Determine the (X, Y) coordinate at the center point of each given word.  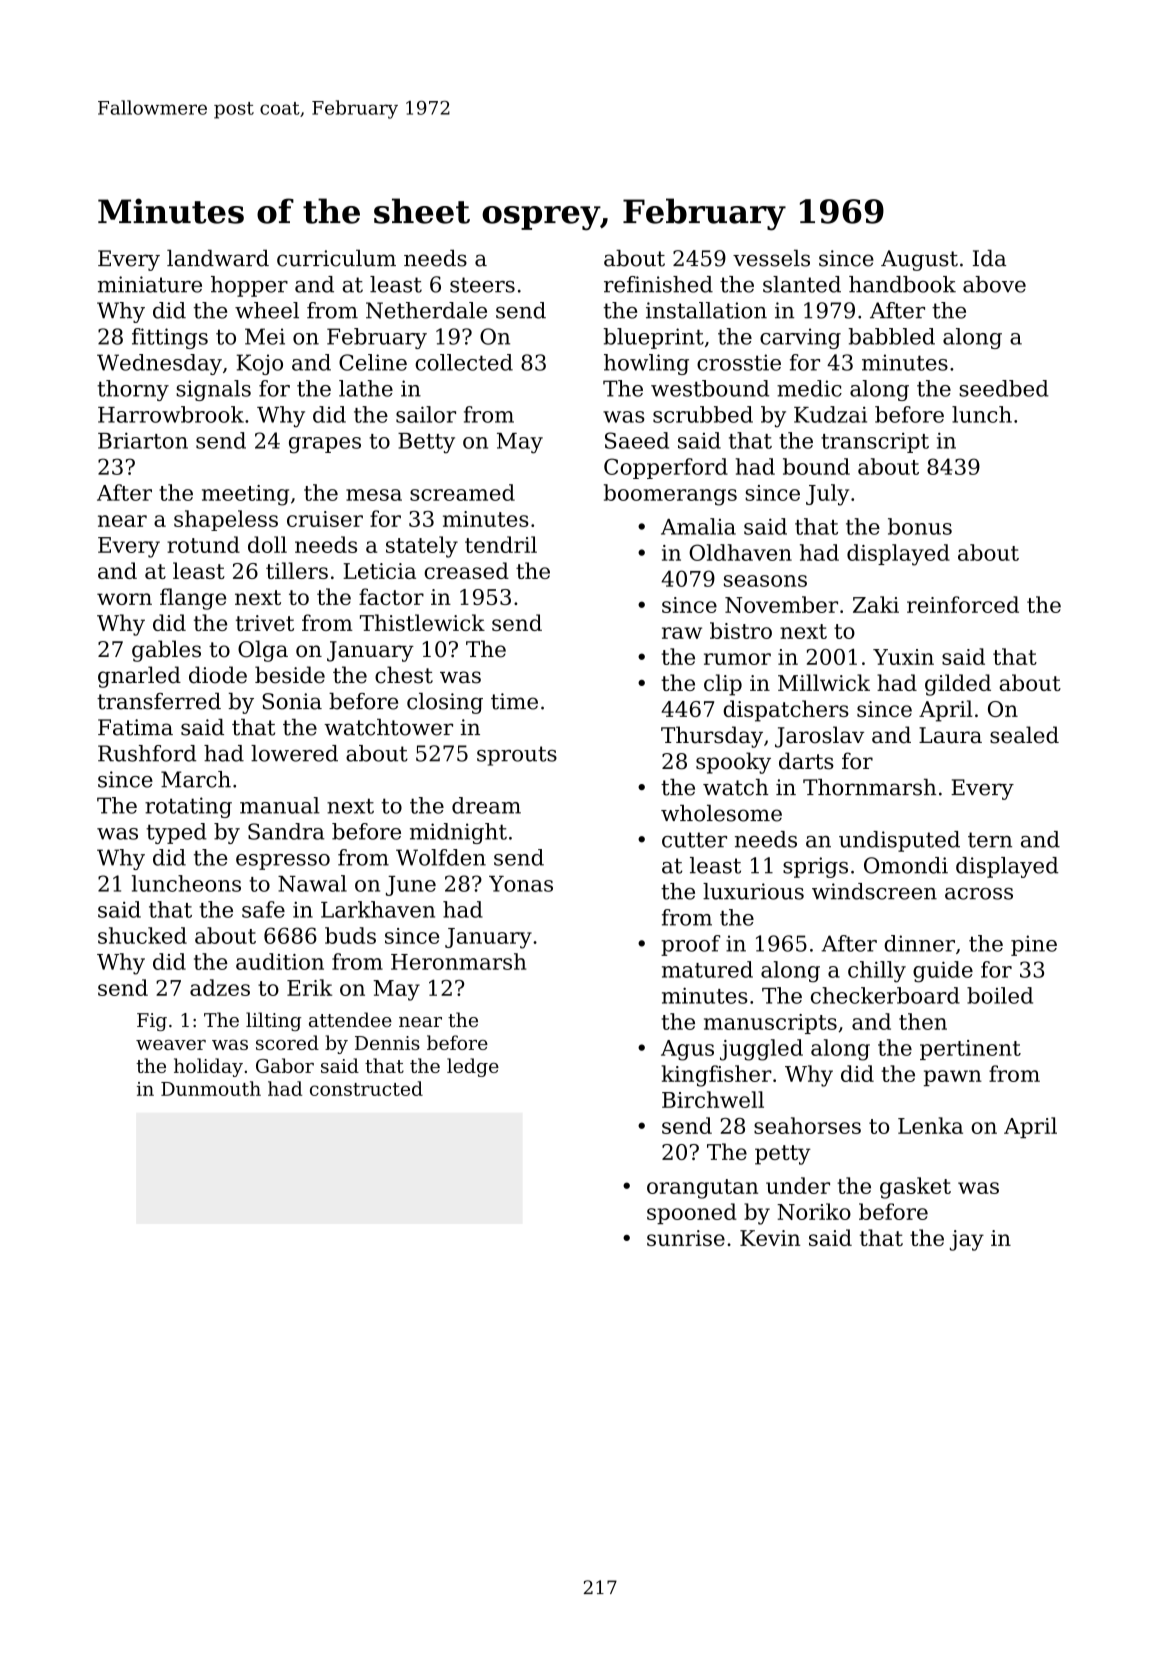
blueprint (653, 338)
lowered (294, 753)
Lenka (930, 1125)
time (514, 701)
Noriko (814, 1211)
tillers (297, 570)
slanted (802, 284)
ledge (473, 1067)
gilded (958, 685)
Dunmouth (211, 1088)
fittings (170, 338)
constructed (366, 1088)
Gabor (285, 1065)
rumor (737, 659)
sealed (1024, 735)
